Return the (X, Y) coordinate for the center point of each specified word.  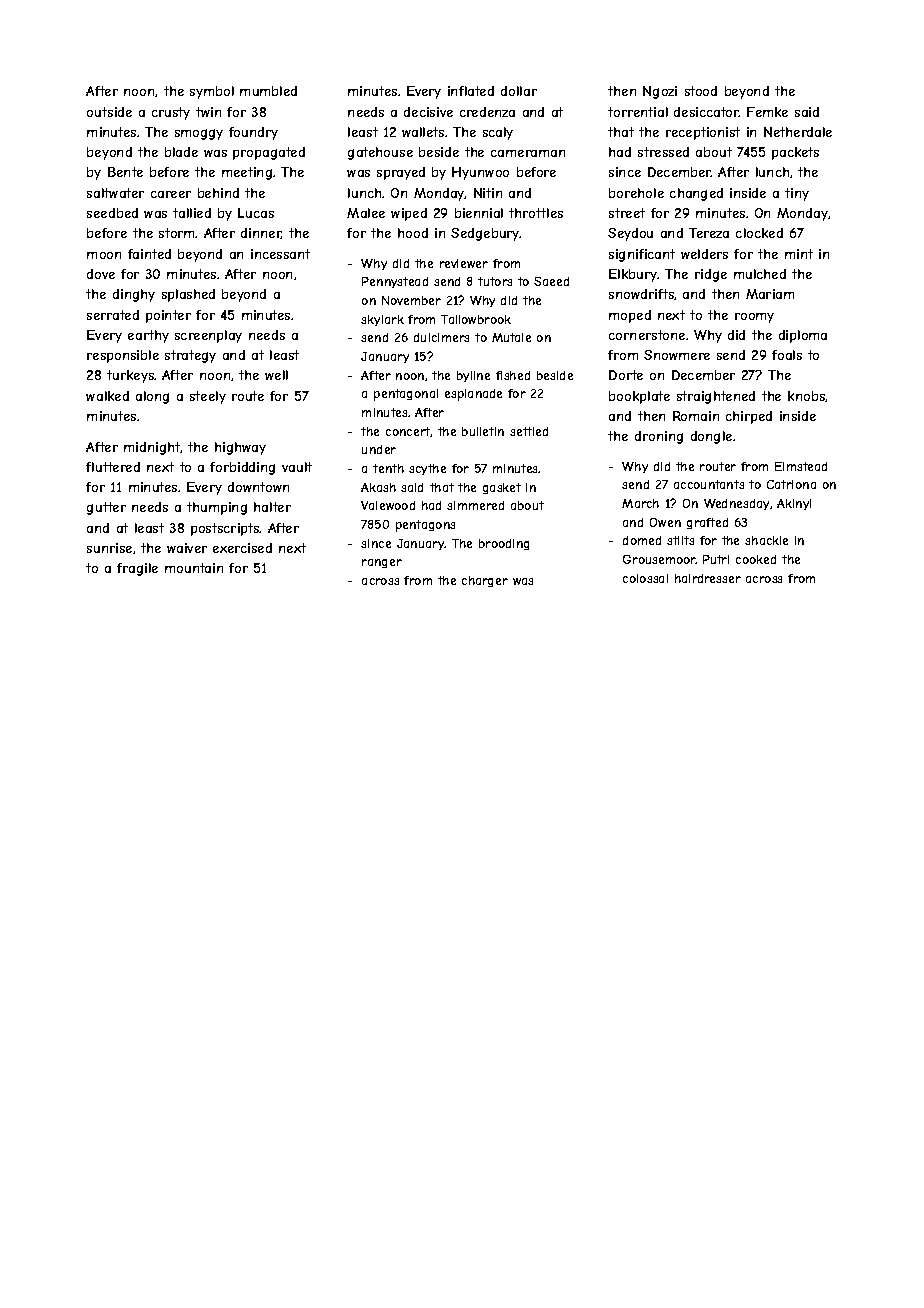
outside (109, 112)
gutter (106, 508)
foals (787, 355)
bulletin (483, 431)
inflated (471, 91)
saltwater (115, 193)
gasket (502, 488)
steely (208, 397)
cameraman (528, 153)
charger (485, 581)
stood (701, 91)
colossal (645, 578)
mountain (194, 568)
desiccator (706, 112)
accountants (709, 484)
